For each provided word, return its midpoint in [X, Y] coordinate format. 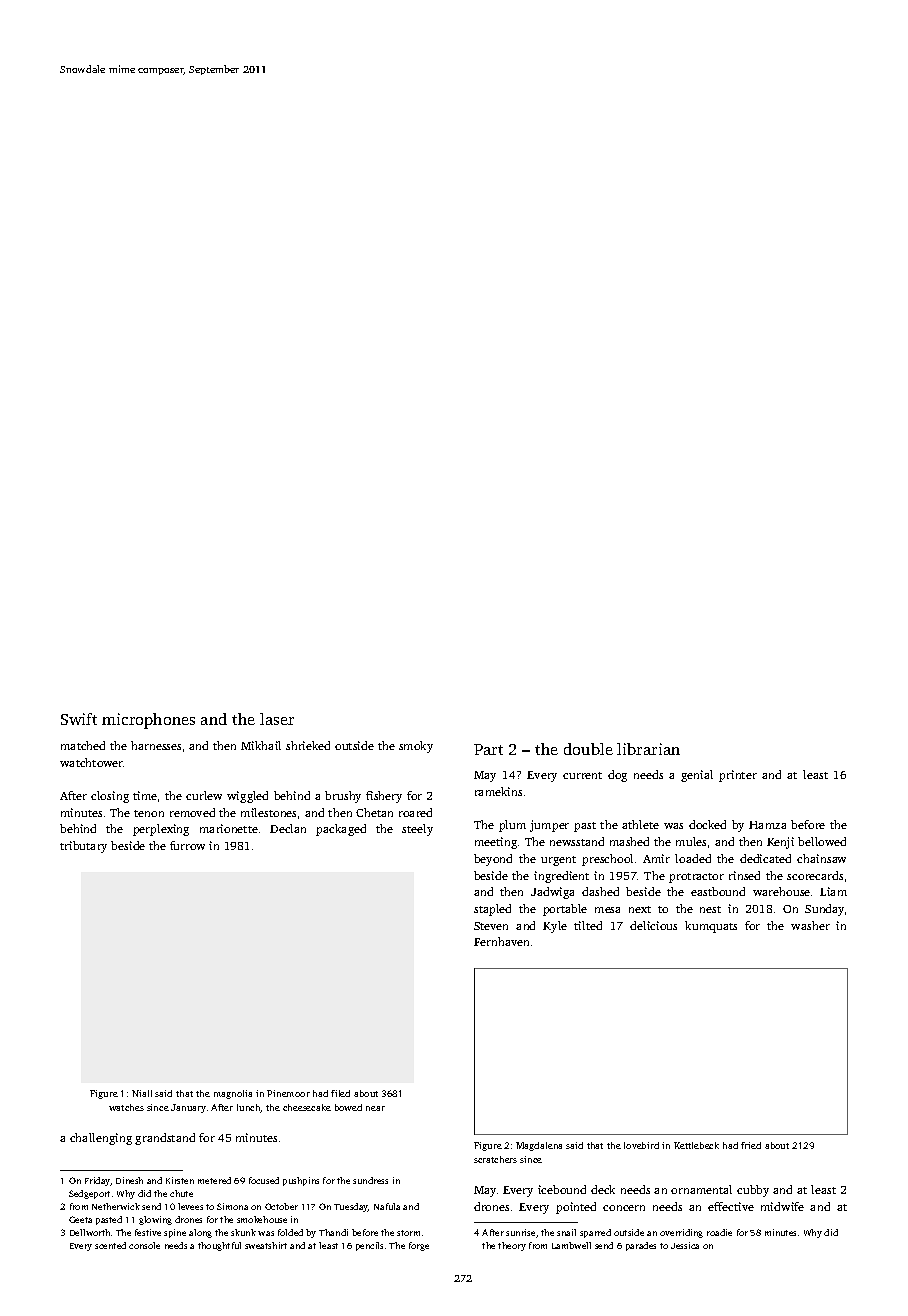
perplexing [161, 830]
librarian [648, 749]
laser [277, 719]
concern [624, 1208]
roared [415, 812]
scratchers [495, 1159]
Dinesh [129, 1180]
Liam [833, 891]
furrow [187, 845]
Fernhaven [501, 941]
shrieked [308, 745]
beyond [493, 860]
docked [707, 824]
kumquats [711, 927]
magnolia [233, 1094]
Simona [232, 1206]
